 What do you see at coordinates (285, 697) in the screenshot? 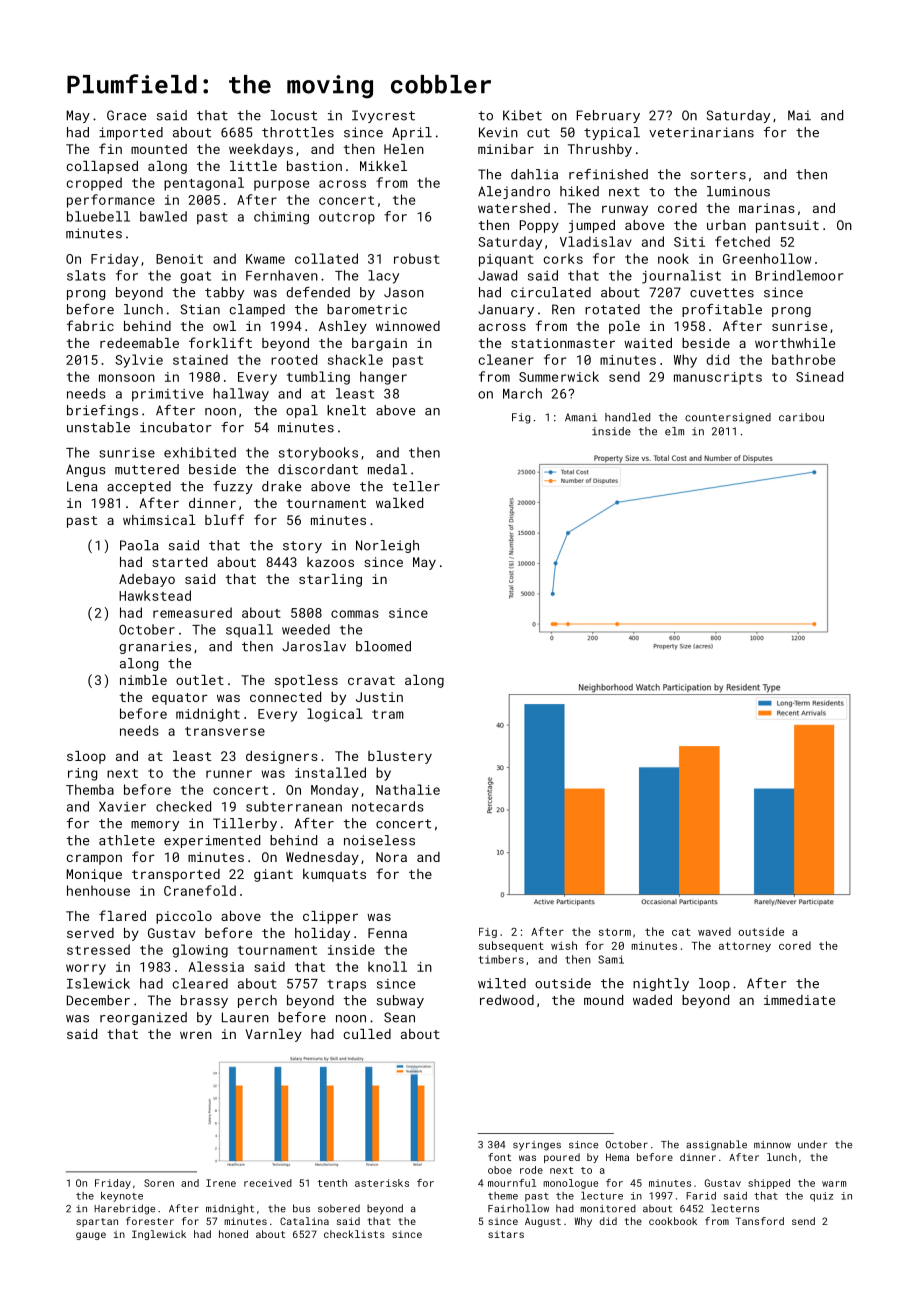
I see `connected` at bounding box center [285, 697].
